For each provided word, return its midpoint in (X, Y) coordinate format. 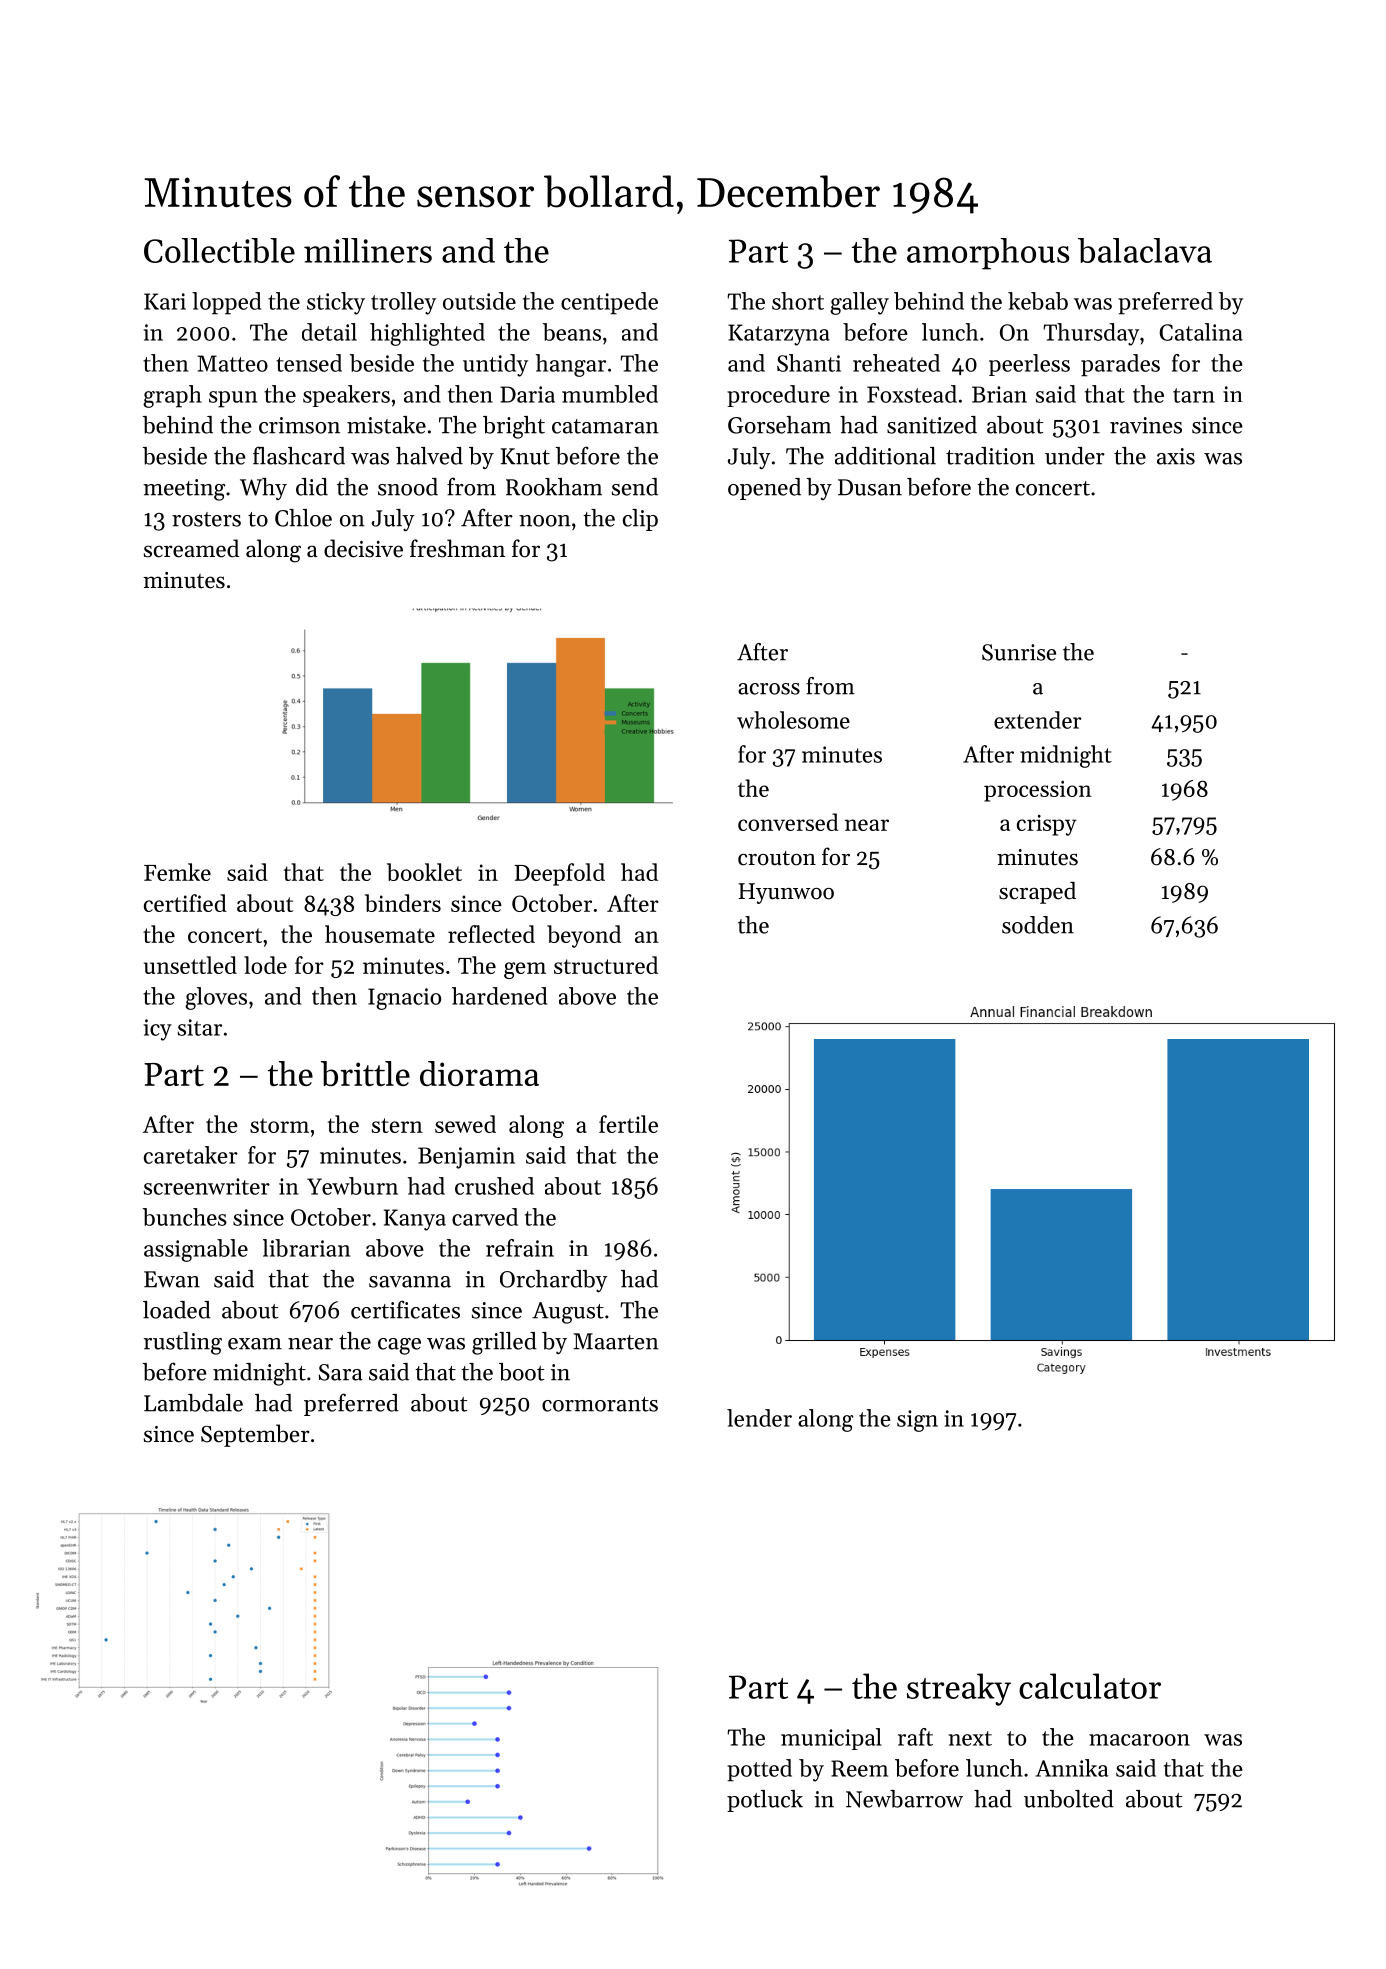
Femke (177, 872)
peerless (1029, 365)
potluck (765, 1801)
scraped (1037, 893)
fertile (628, 1124)
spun (233, 399)
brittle (365, 1073)
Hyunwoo (786, 893)
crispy (1047, 825)
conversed (788, 822)
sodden (1038, 925)
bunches (185, 1217)
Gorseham (779, 425)
